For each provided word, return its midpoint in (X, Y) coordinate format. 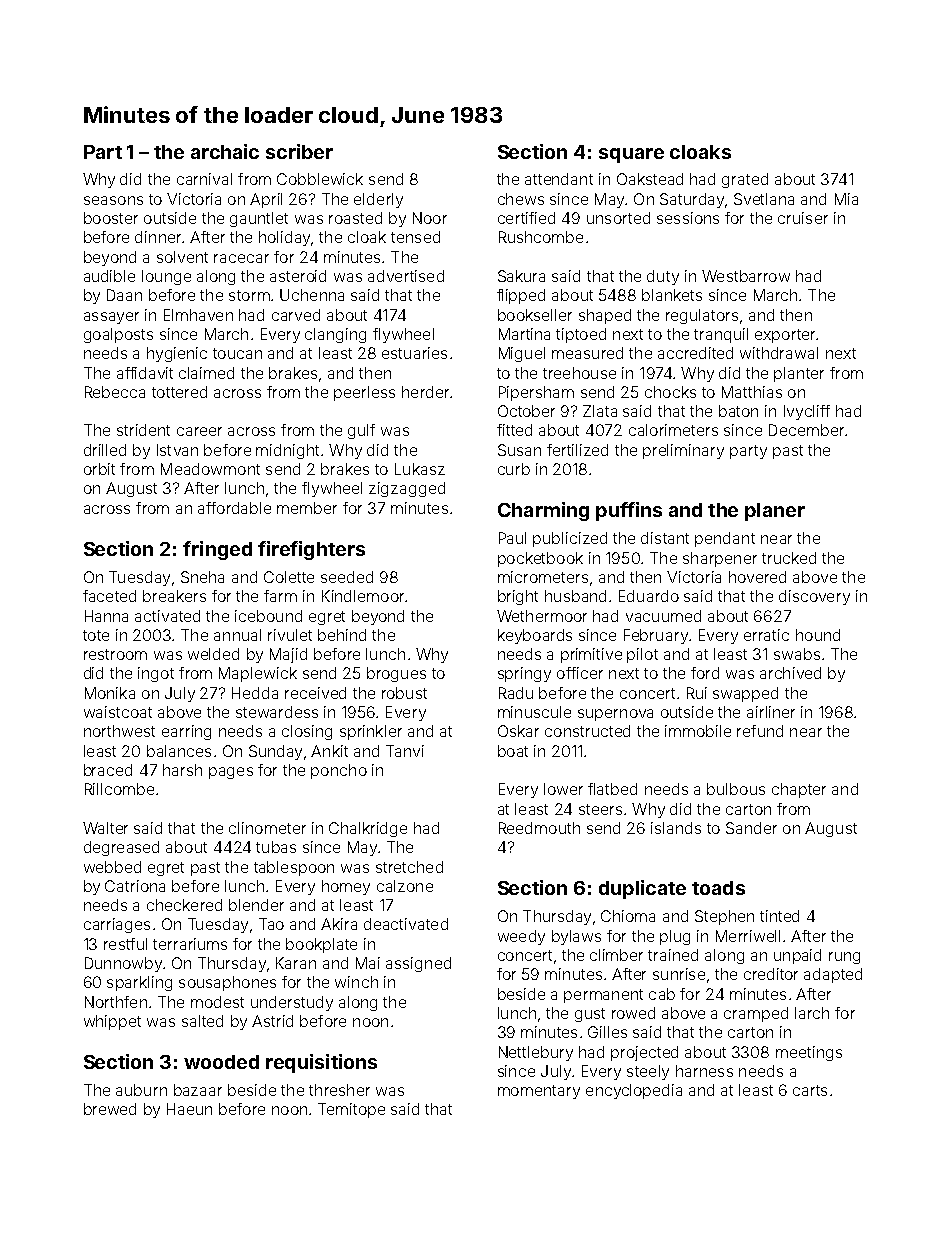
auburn (141, 1090)
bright (518, 597)
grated (745, 180)
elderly (378, 200)
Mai (368, 963)
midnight (287, 451)
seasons (113, 200)
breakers (174, 596)
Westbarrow (746, 276)
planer (775, 512)
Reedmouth (539, 828)
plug (675, 937)
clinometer (267, 828)
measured (587, 353)
